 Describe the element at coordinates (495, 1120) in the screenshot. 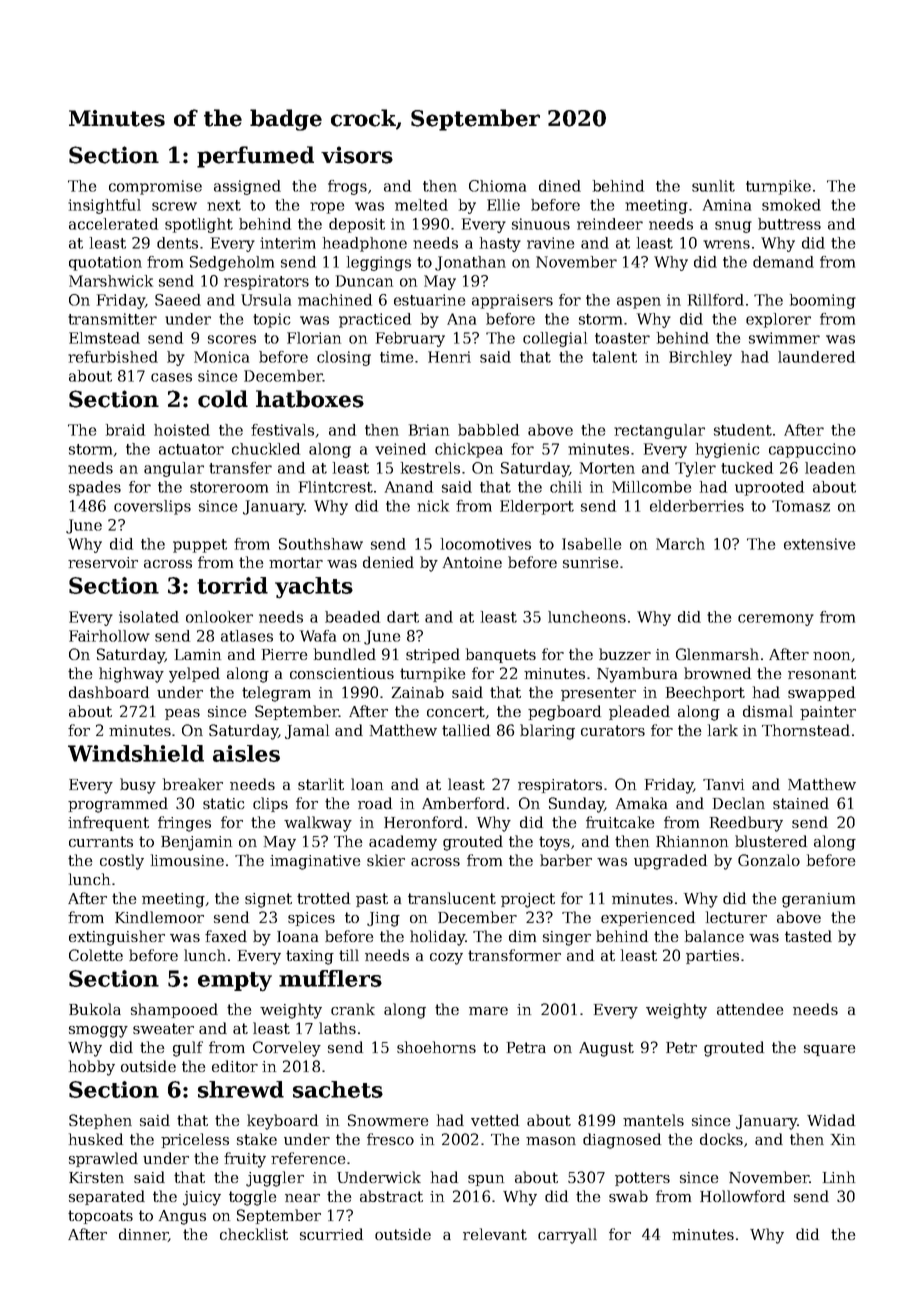

I see `vetted` at that location.
